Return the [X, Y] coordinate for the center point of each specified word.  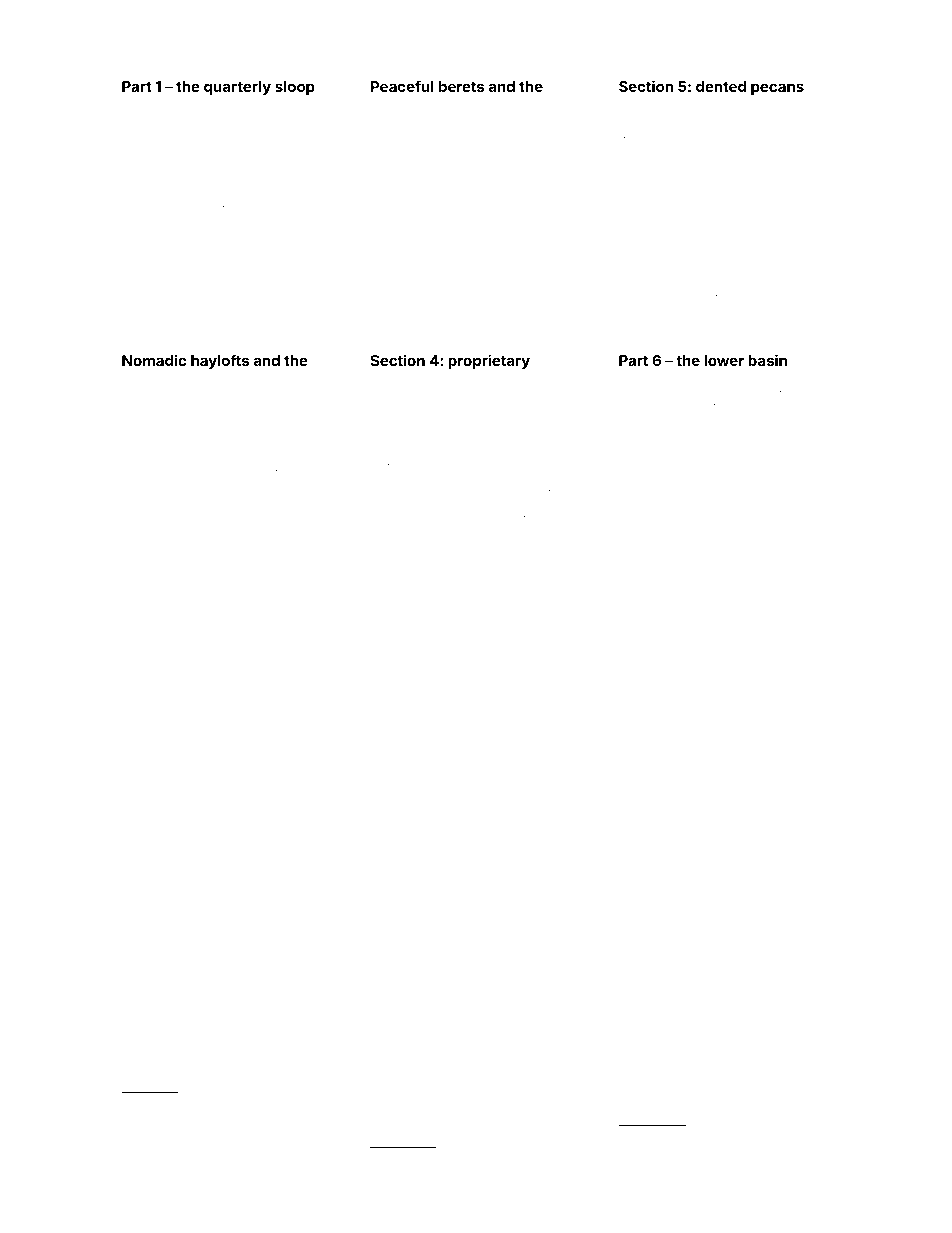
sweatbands [649, 408]
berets [461, 86]
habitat [272, 1125]
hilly [796, 561]
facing [674, 1137]
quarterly [237, 88]
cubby [431, 566]
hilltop [236, 541]
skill [531, 325]
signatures [251, 423]
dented [721, 86]
